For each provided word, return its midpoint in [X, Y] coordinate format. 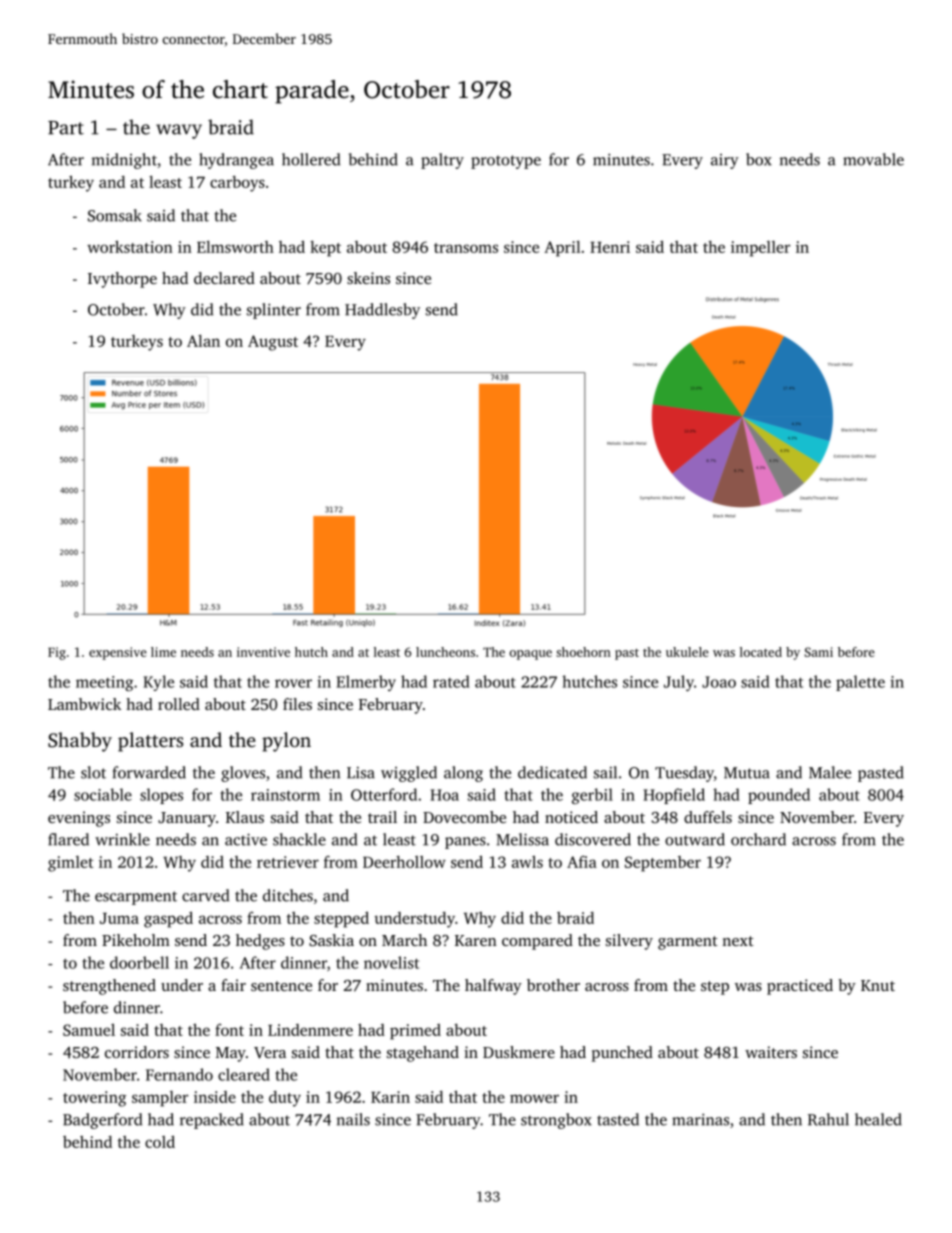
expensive [118, 653]
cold [160, 1141]
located [761, 652]
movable [873, 159]
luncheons [445, 652]
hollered [311, 159]
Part [66, 128]
